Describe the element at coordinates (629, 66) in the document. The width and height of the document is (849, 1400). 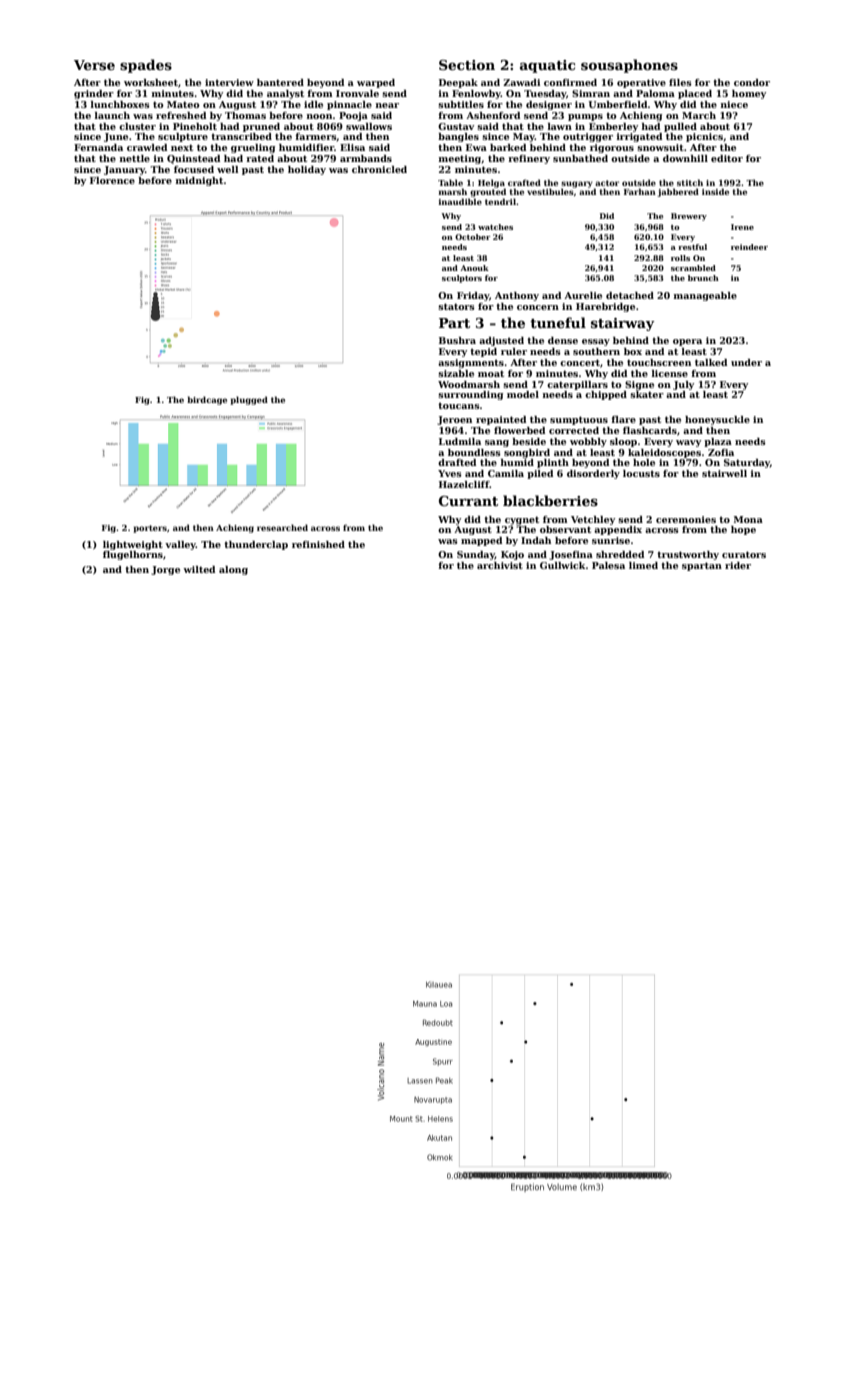
I see `sousaphones` at that location.
